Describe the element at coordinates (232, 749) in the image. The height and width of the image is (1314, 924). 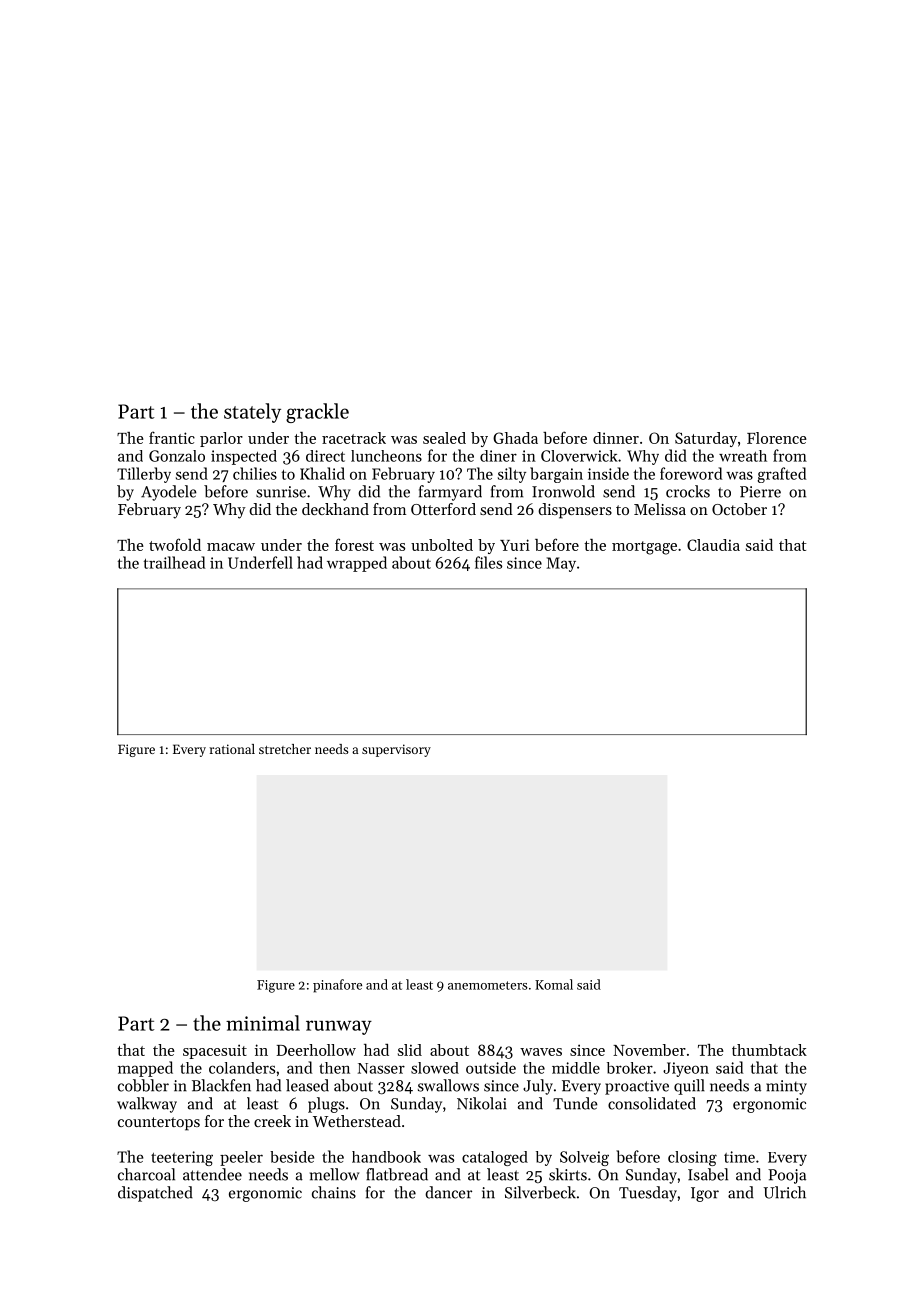
I see `rational` at that location.
